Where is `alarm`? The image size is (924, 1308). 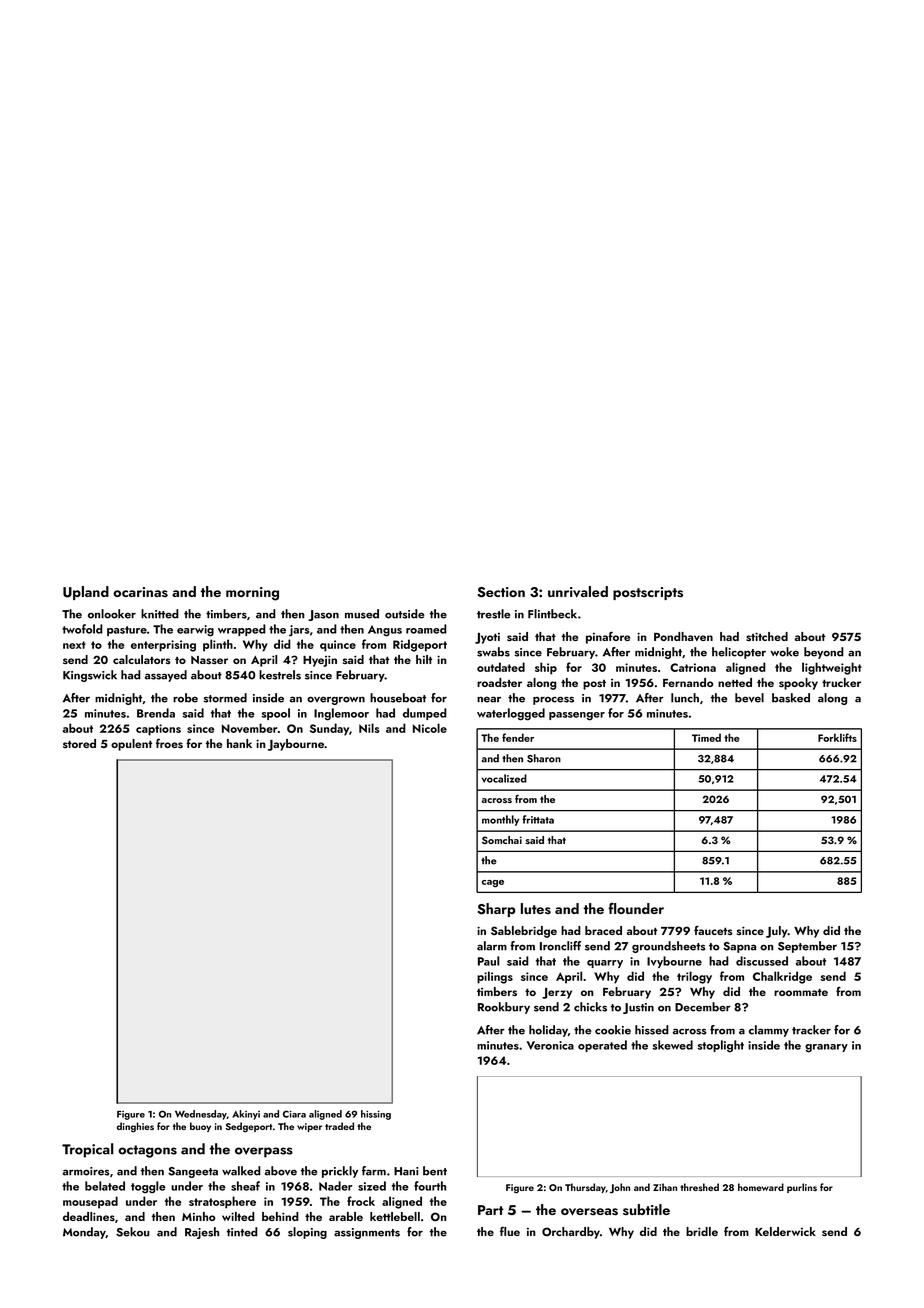
alarm is located at coordinates (492, 946).
